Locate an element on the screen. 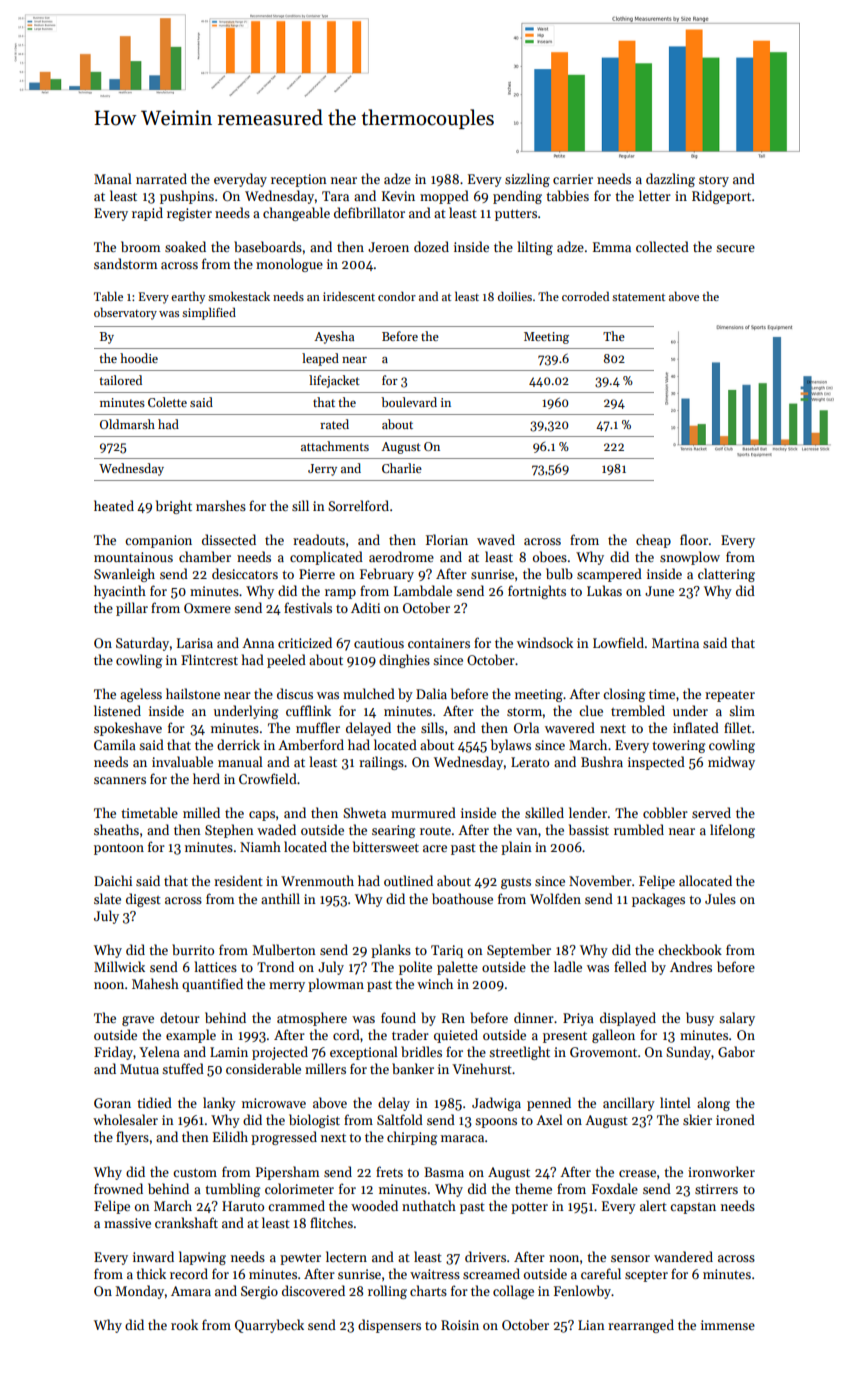 The image size is (849, 1400). fillet is located at coordinates (737, 727).
